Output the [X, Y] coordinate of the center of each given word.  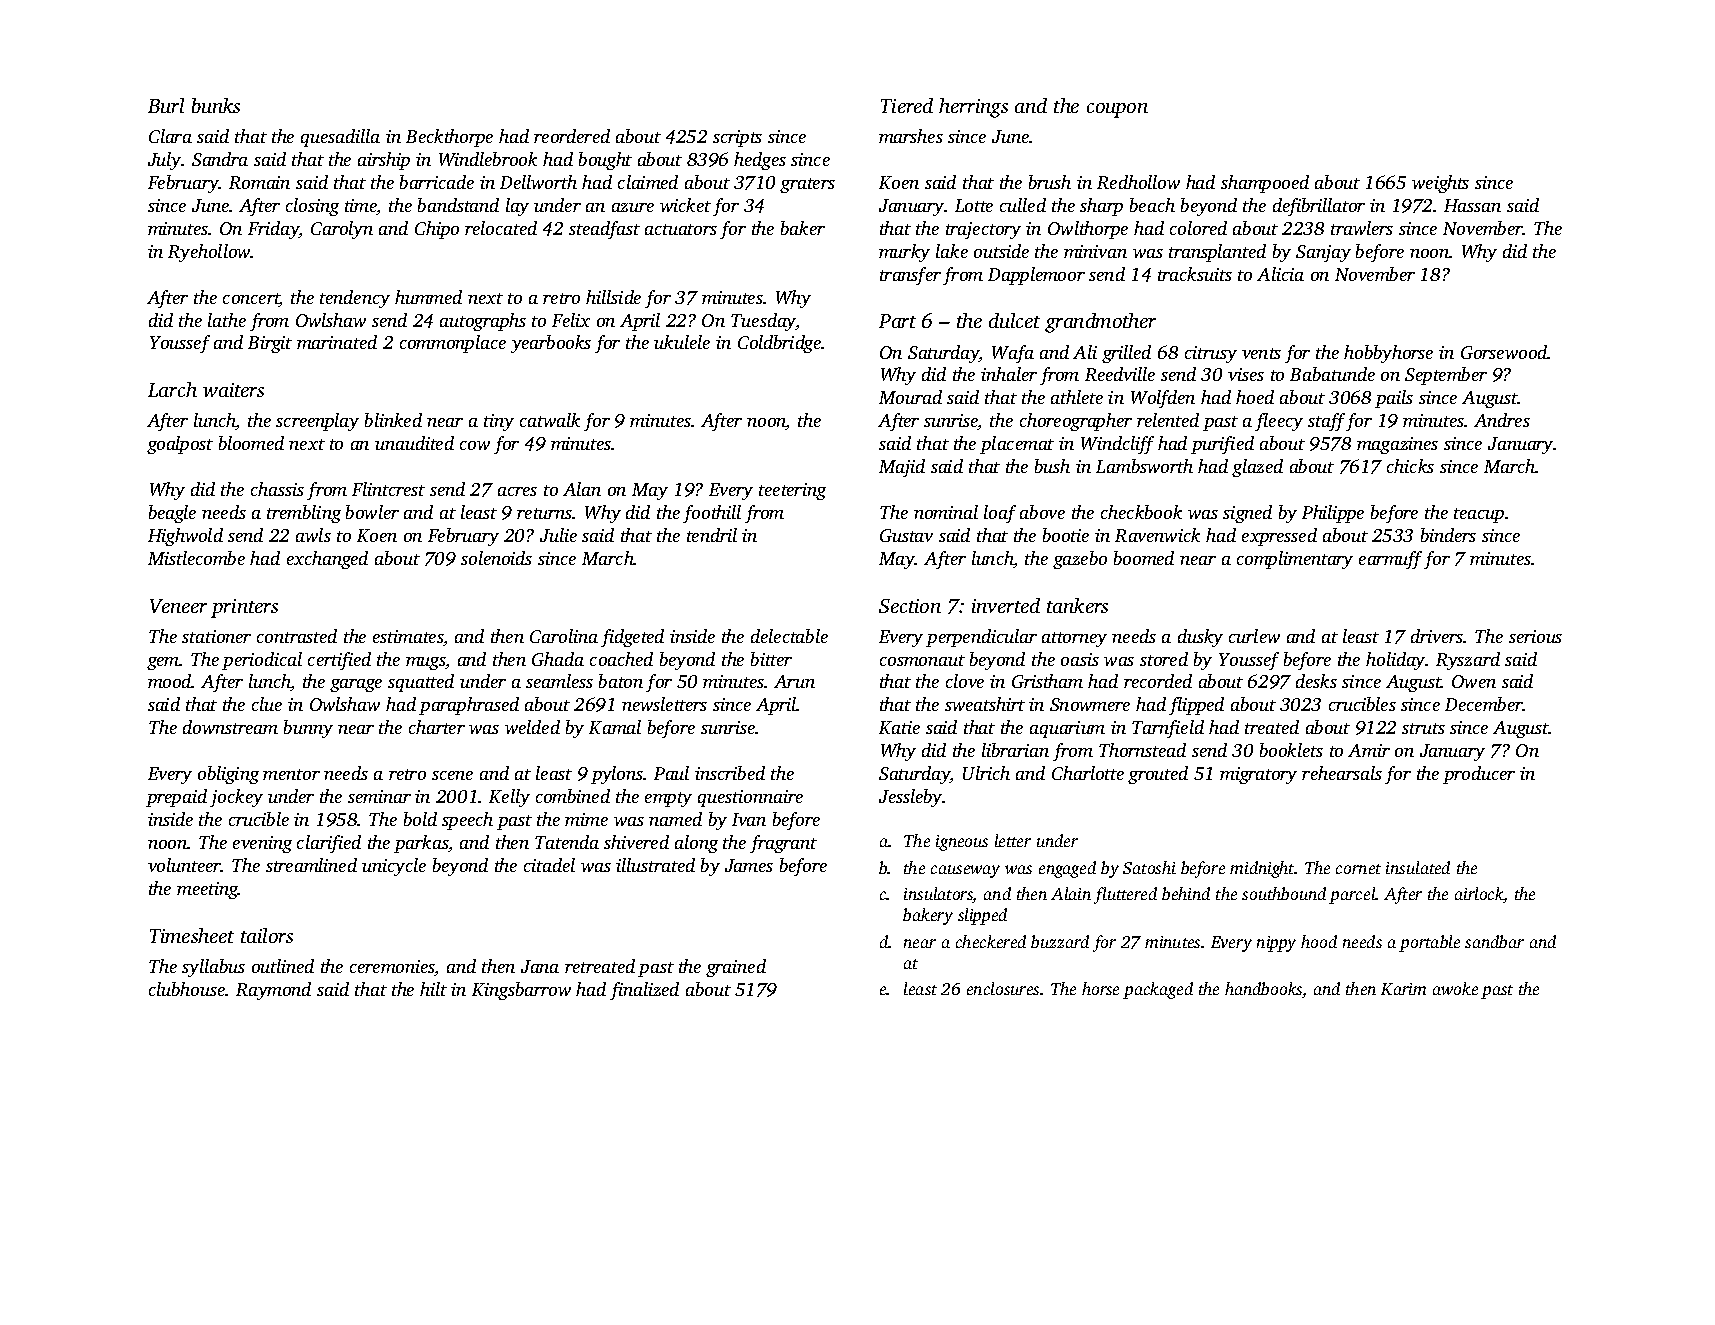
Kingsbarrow [521, 991]
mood [170, 681]
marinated [337, 342]
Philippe [1333, 514]
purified [1222, 445]
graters [807, 185]
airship [384, 161]
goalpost [180, 445]
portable [1429, 943]
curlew [1254, 636]
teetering [792, 491]
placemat [1017, 445]
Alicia [1280, 274]
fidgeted [632, 638]
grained [736, 968]
